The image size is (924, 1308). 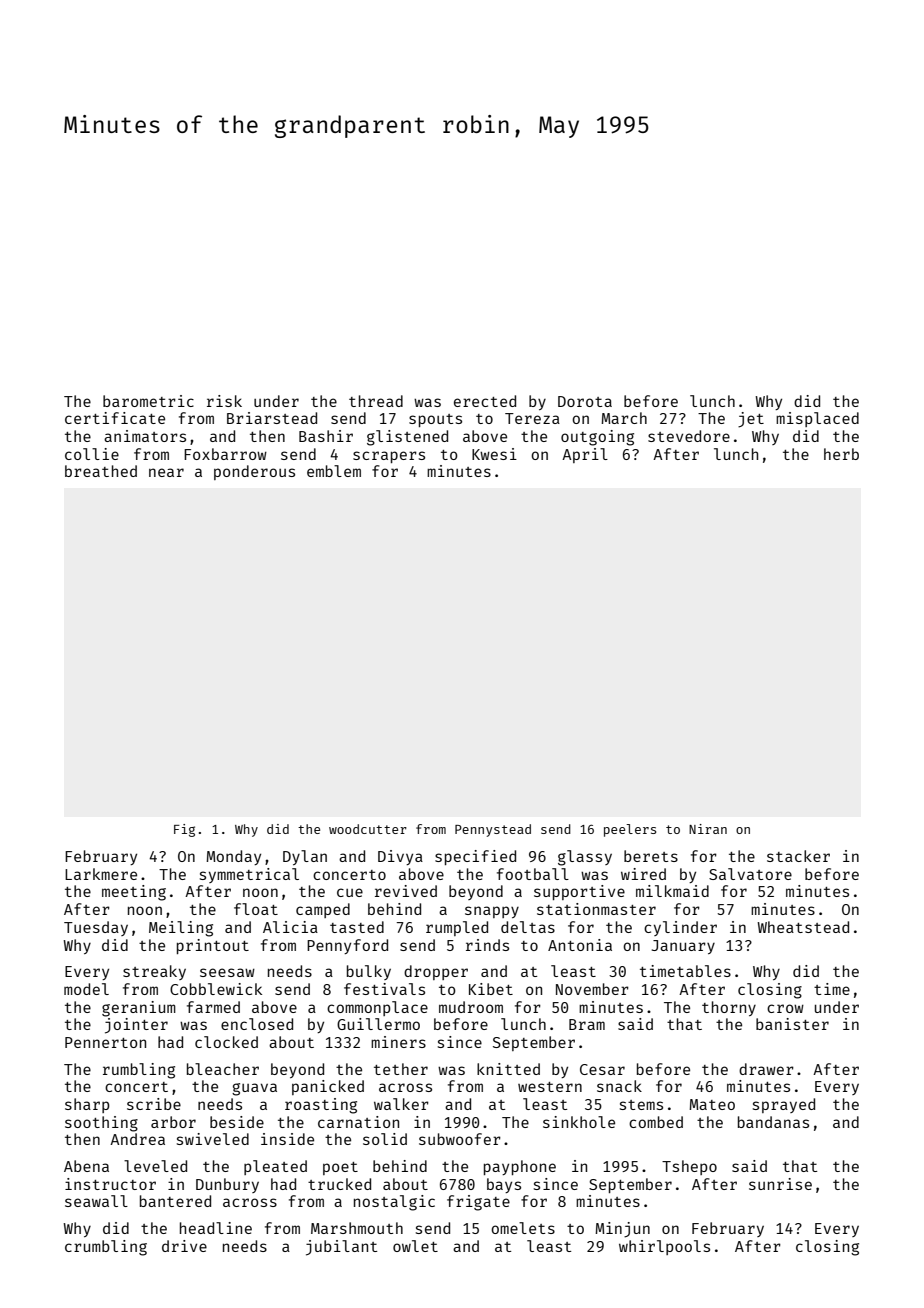 What do you see at coordinates (224, 401) in the screenshot?
I see `risk` at bounding box center [224, 401].
